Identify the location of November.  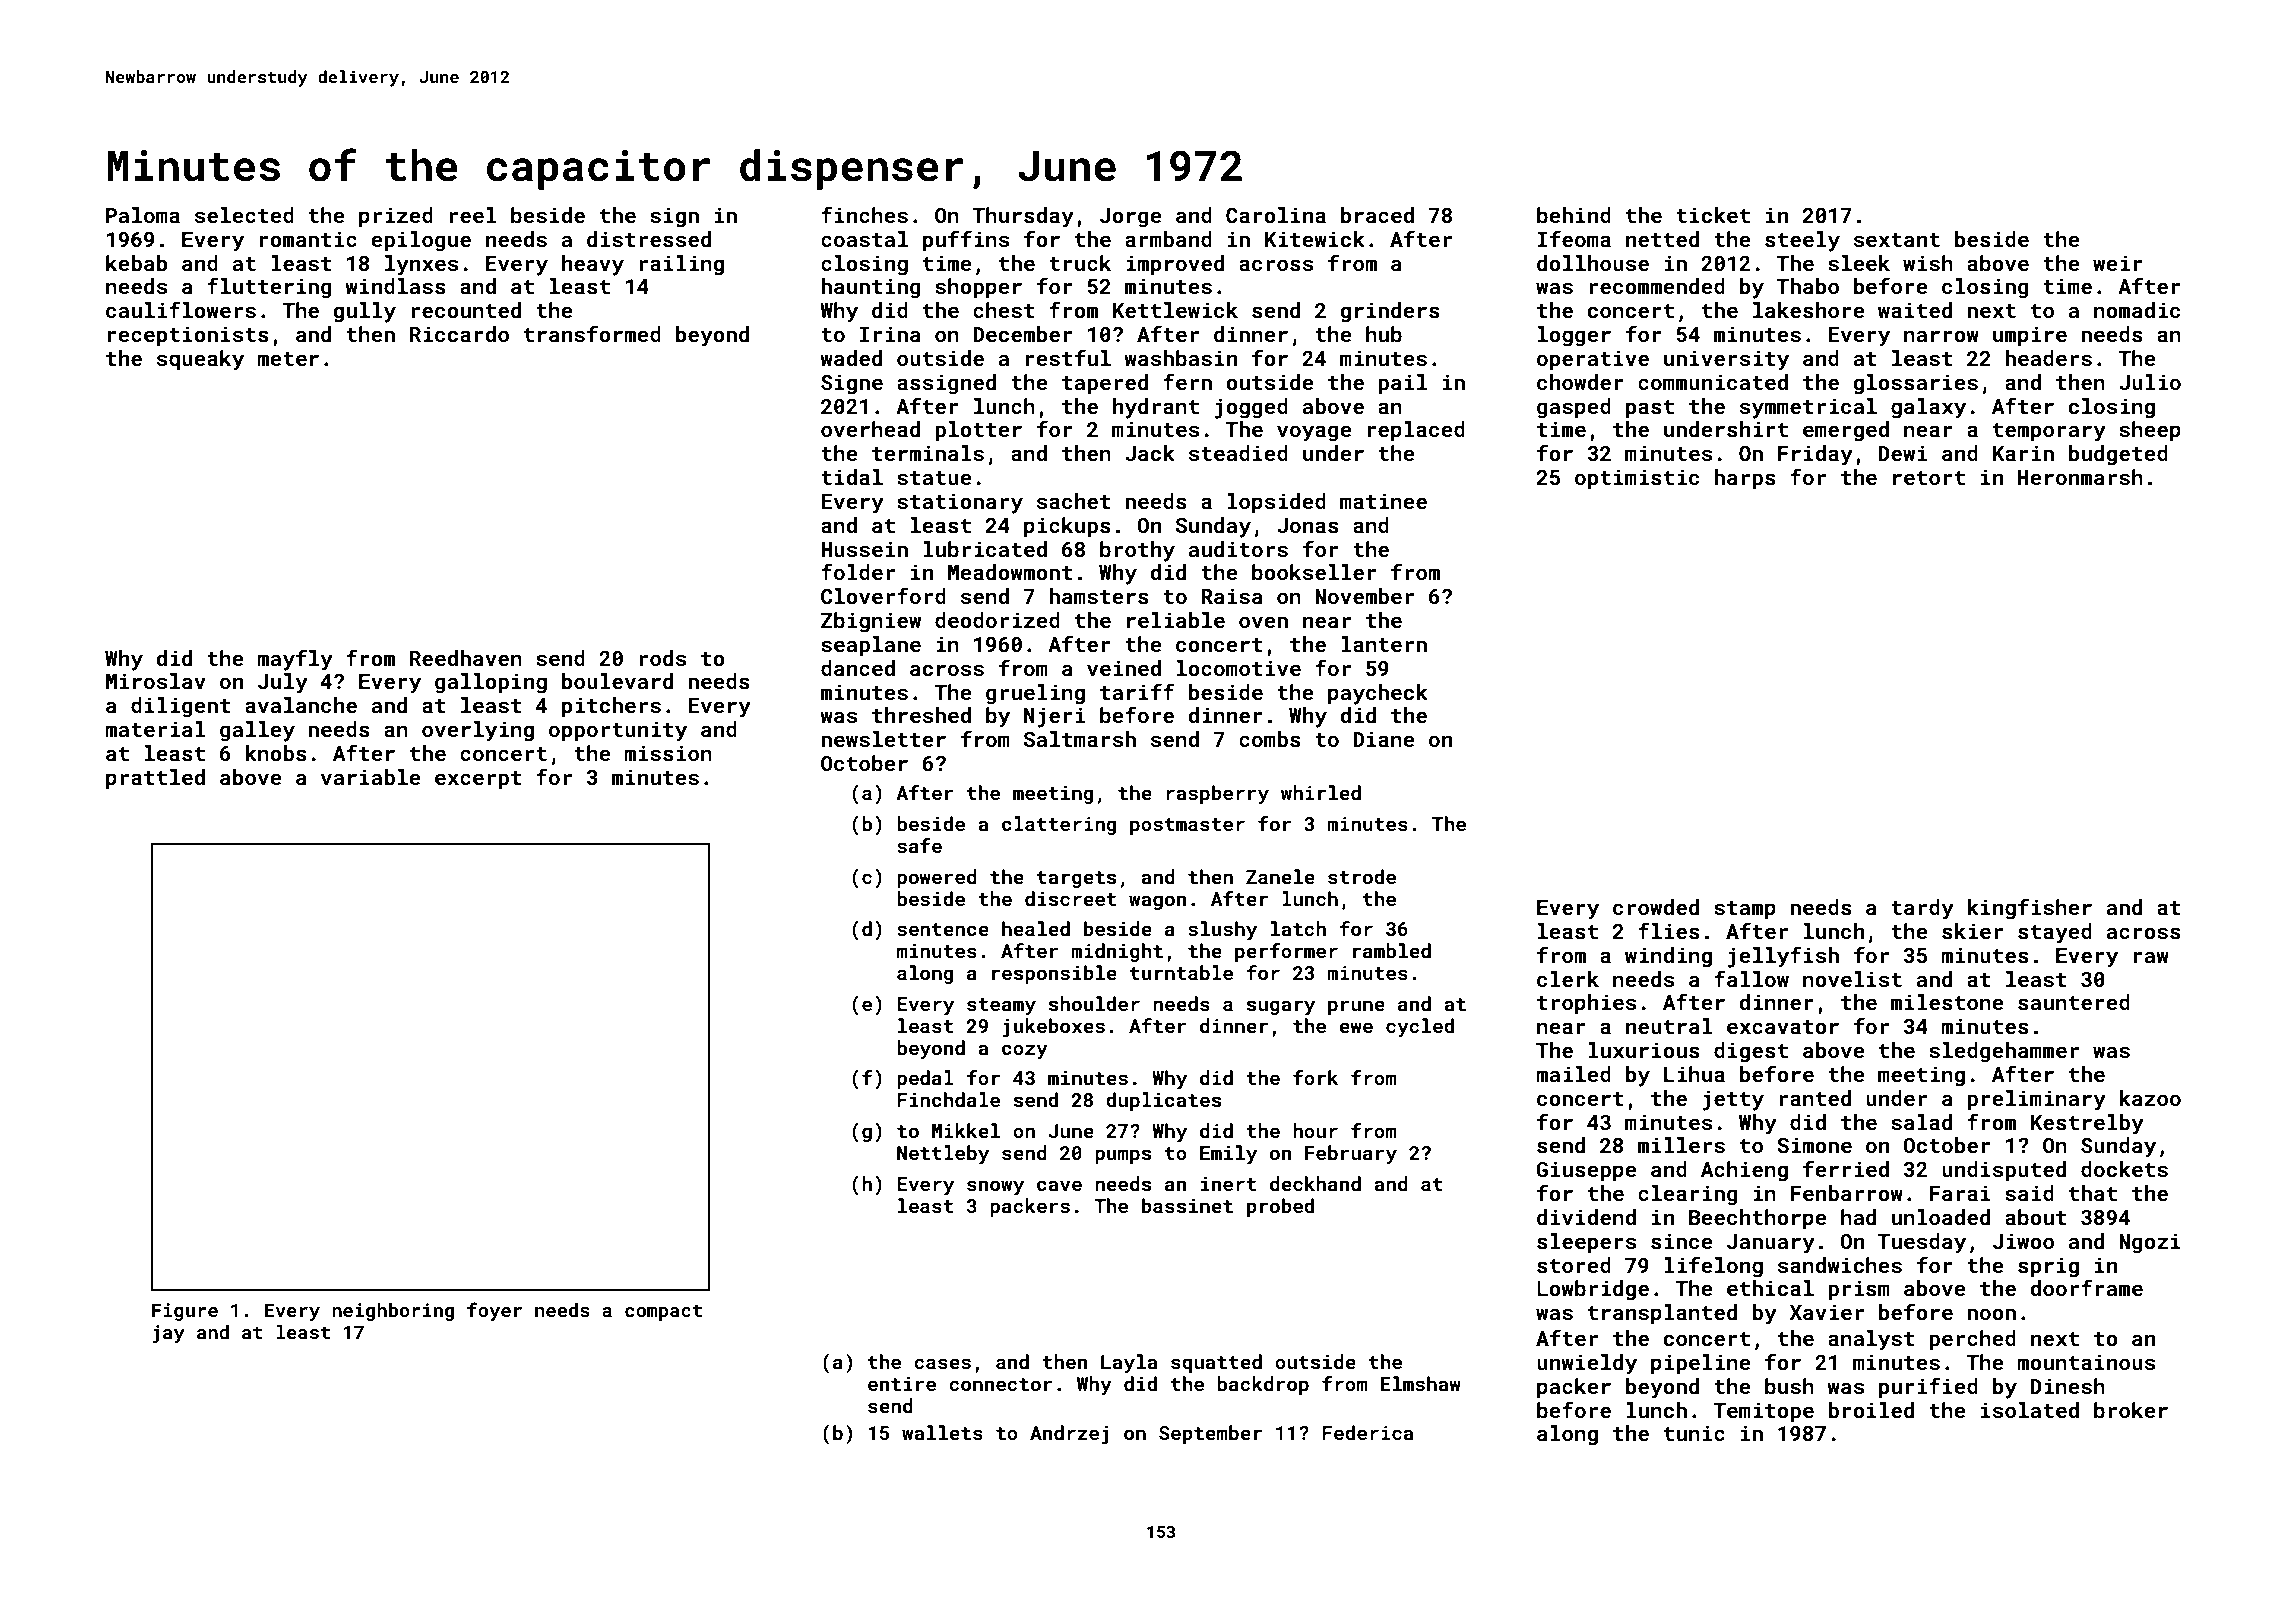
(1364, 596).
